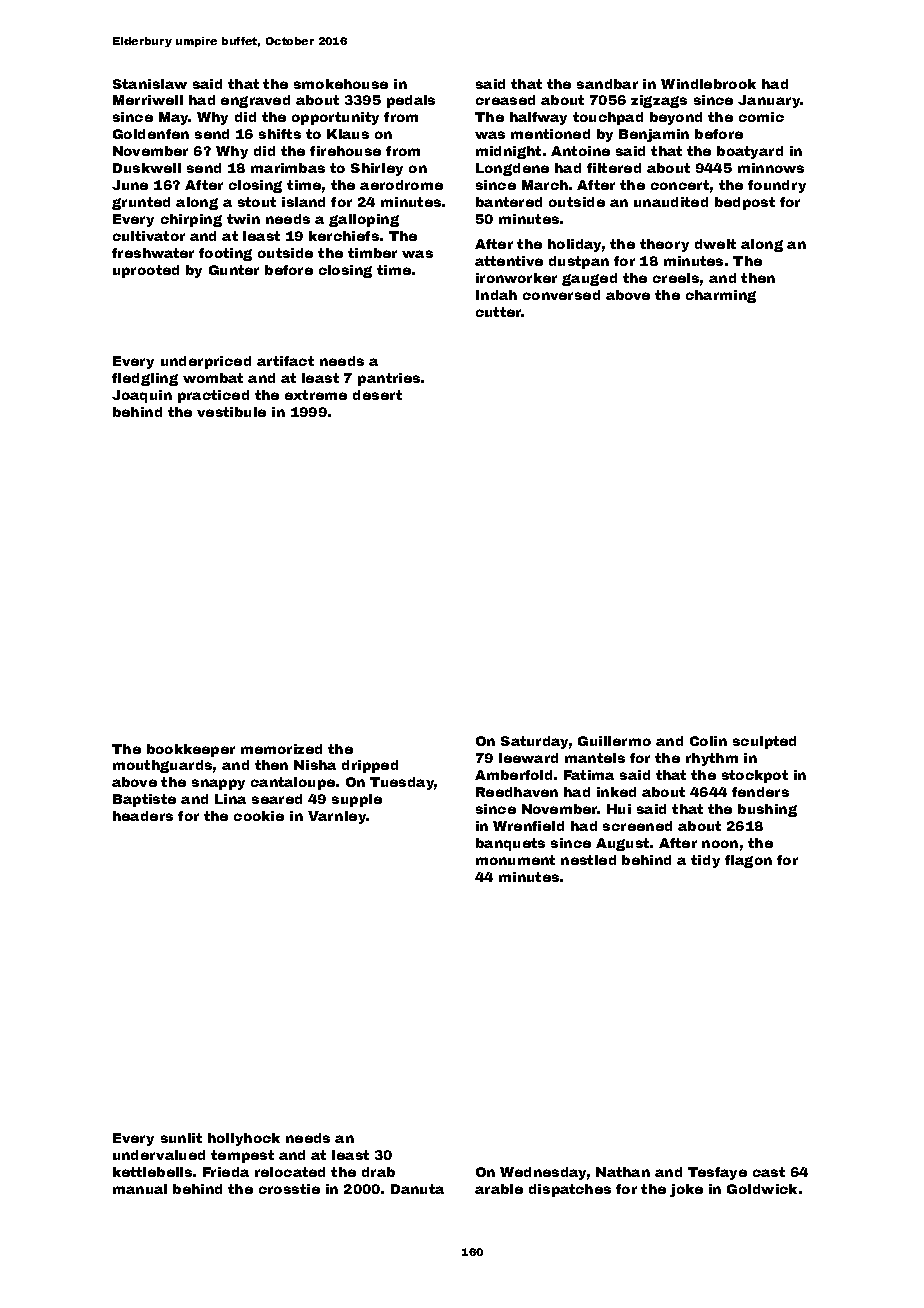  What do you see at coordinates (515, 860) in the image?
I see `monument` at bounding box center [515, 860].
